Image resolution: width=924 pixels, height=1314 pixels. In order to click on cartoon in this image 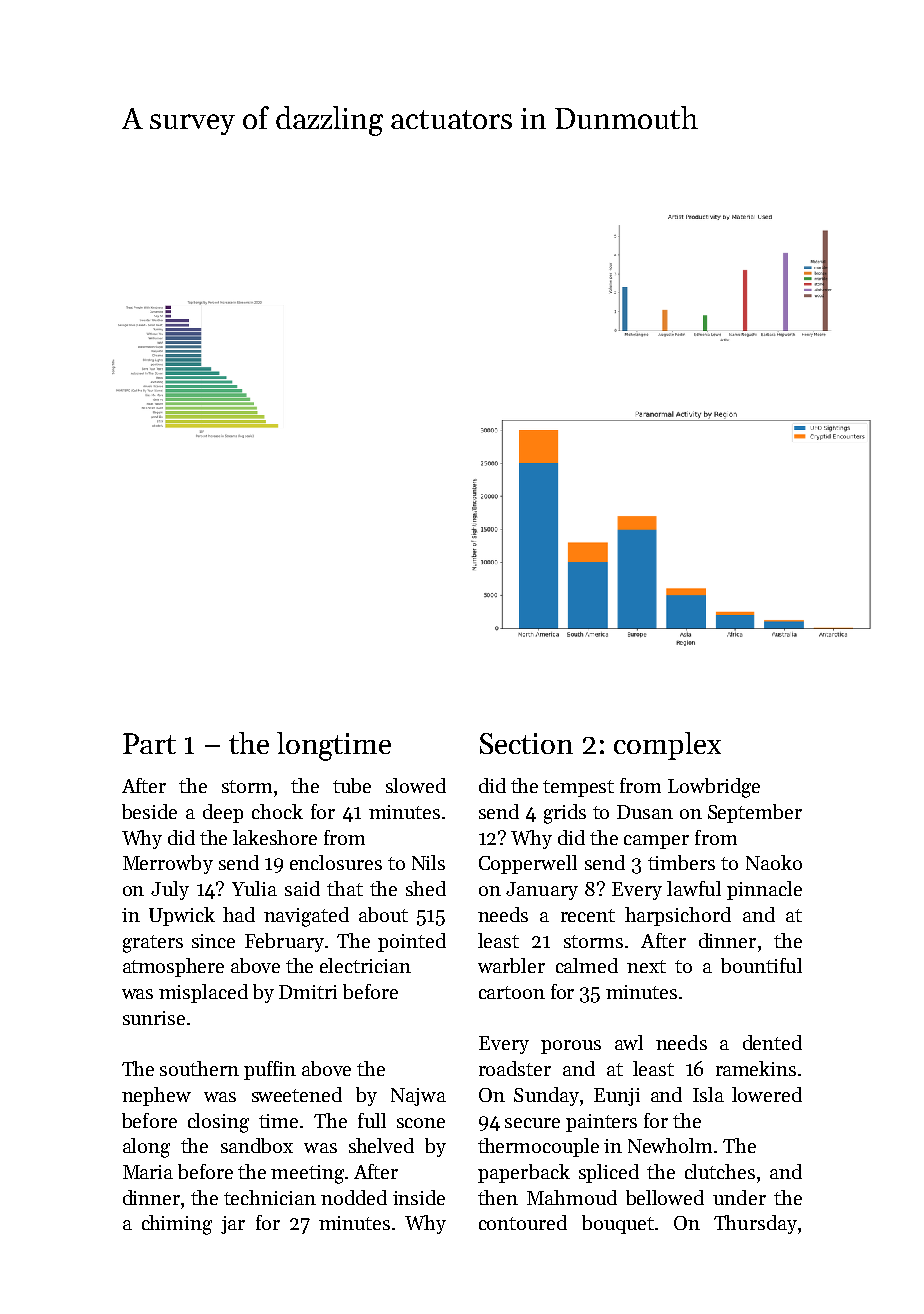, I will do `click(512, 992)`.
